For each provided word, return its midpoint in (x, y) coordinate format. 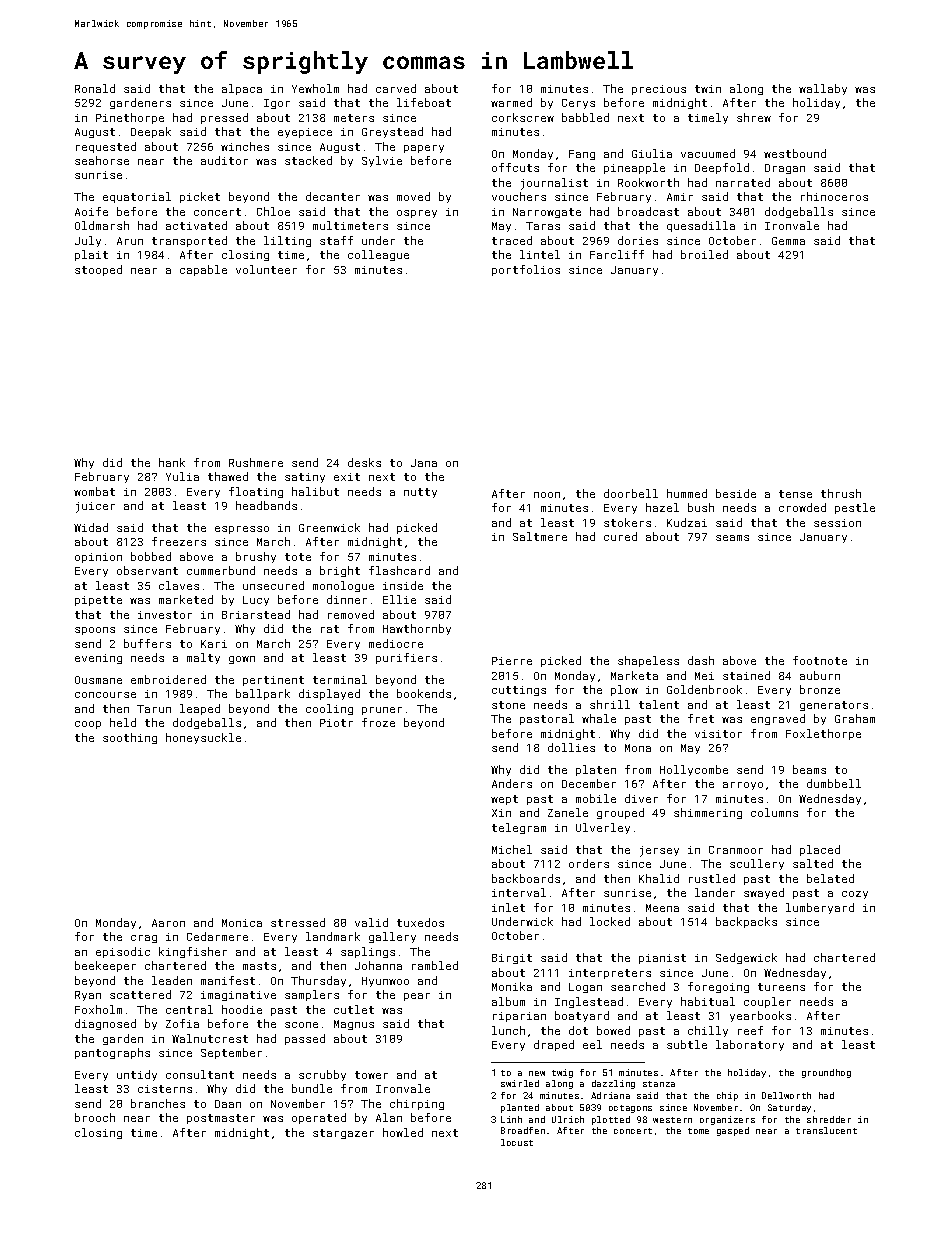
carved (396, 88)
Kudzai (687, 522)
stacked (308, 160)
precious (659, 90)
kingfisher (193, 952)
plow (624, 690)
